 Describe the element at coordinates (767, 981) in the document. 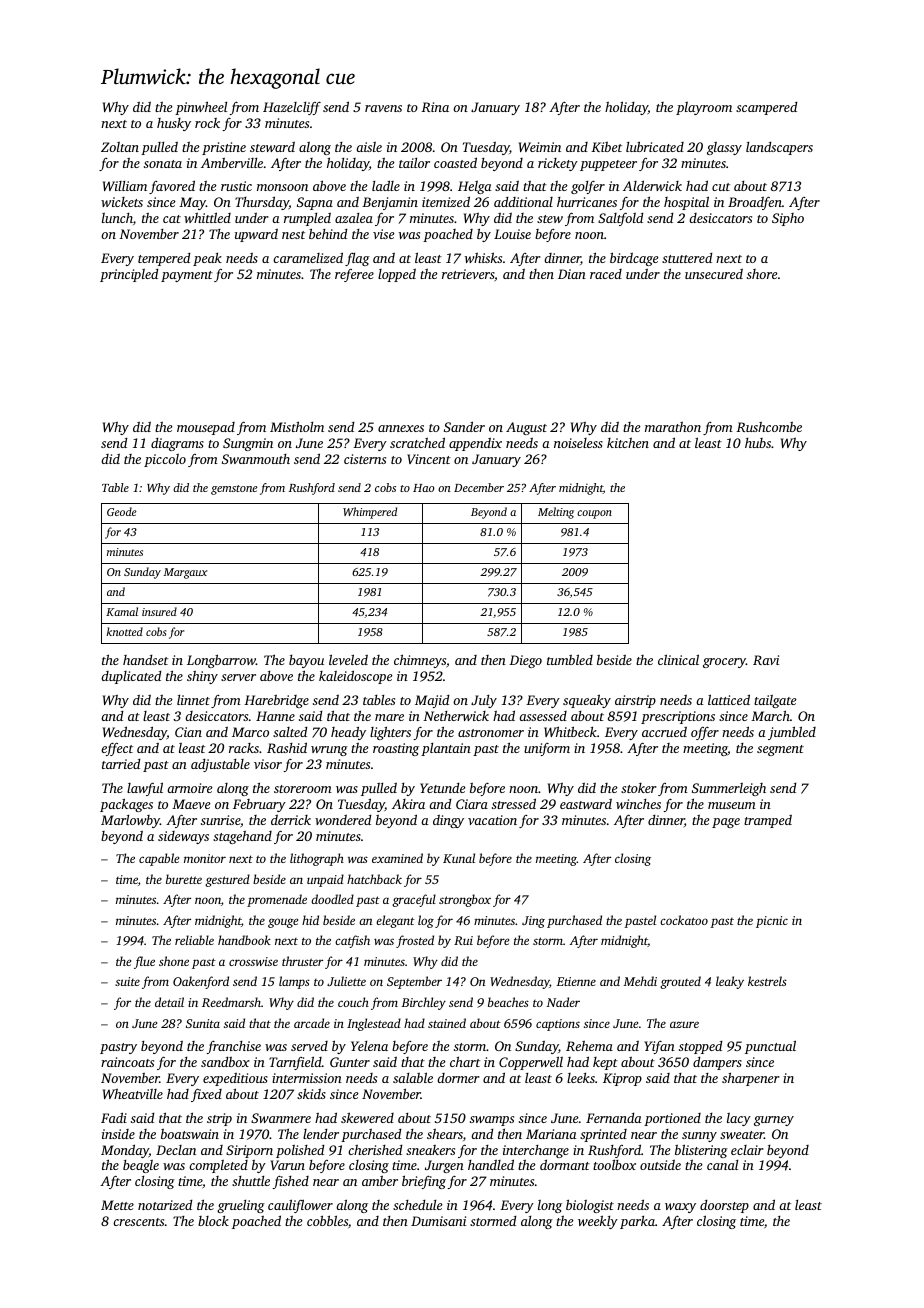

I see `kestrels` at that location.
